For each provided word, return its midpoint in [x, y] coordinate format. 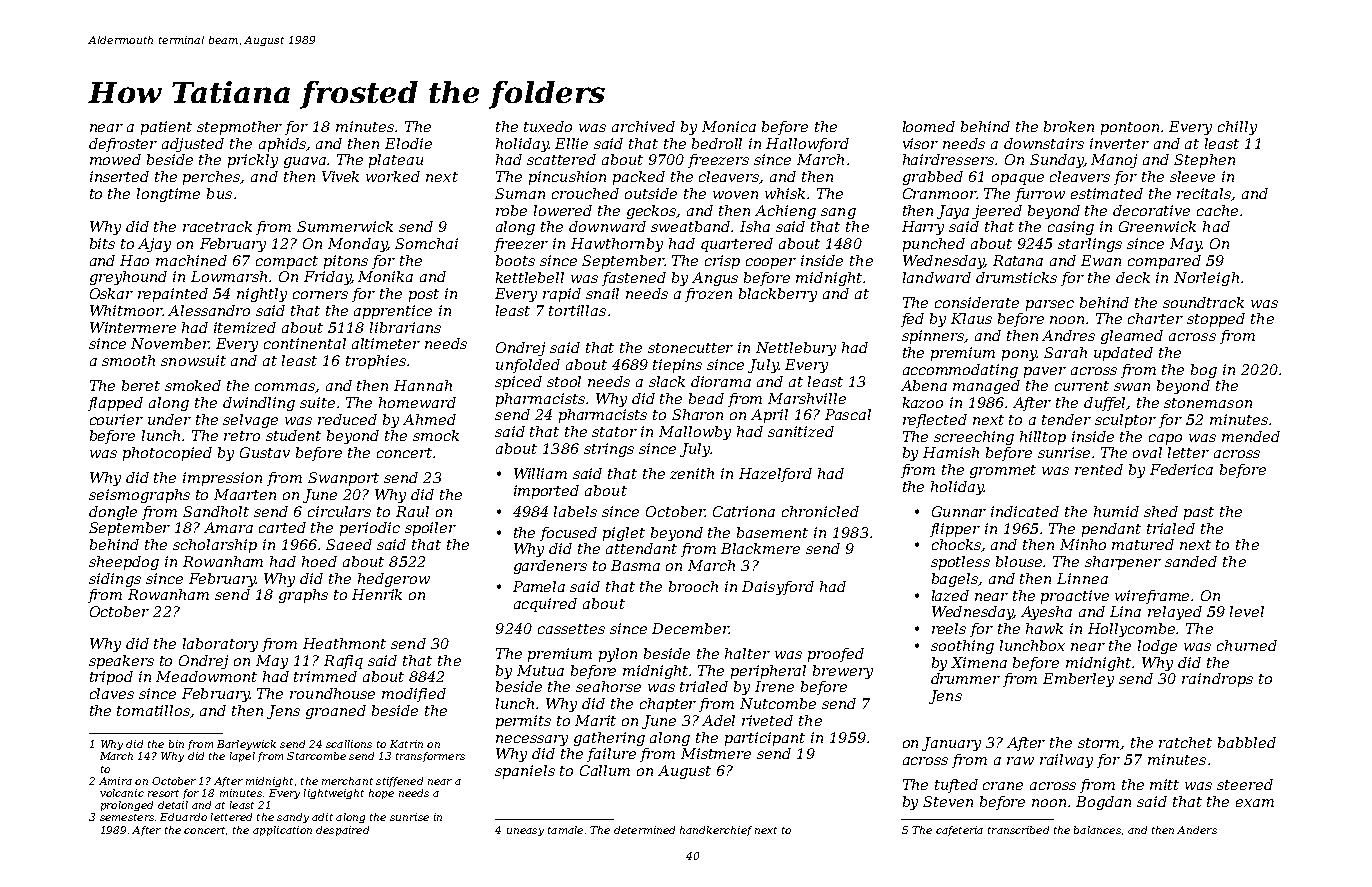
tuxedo [548, 126]
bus [219, 193]
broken [1069, 126]
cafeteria [959, 831]
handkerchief [716, 831]
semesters [127, 817]
